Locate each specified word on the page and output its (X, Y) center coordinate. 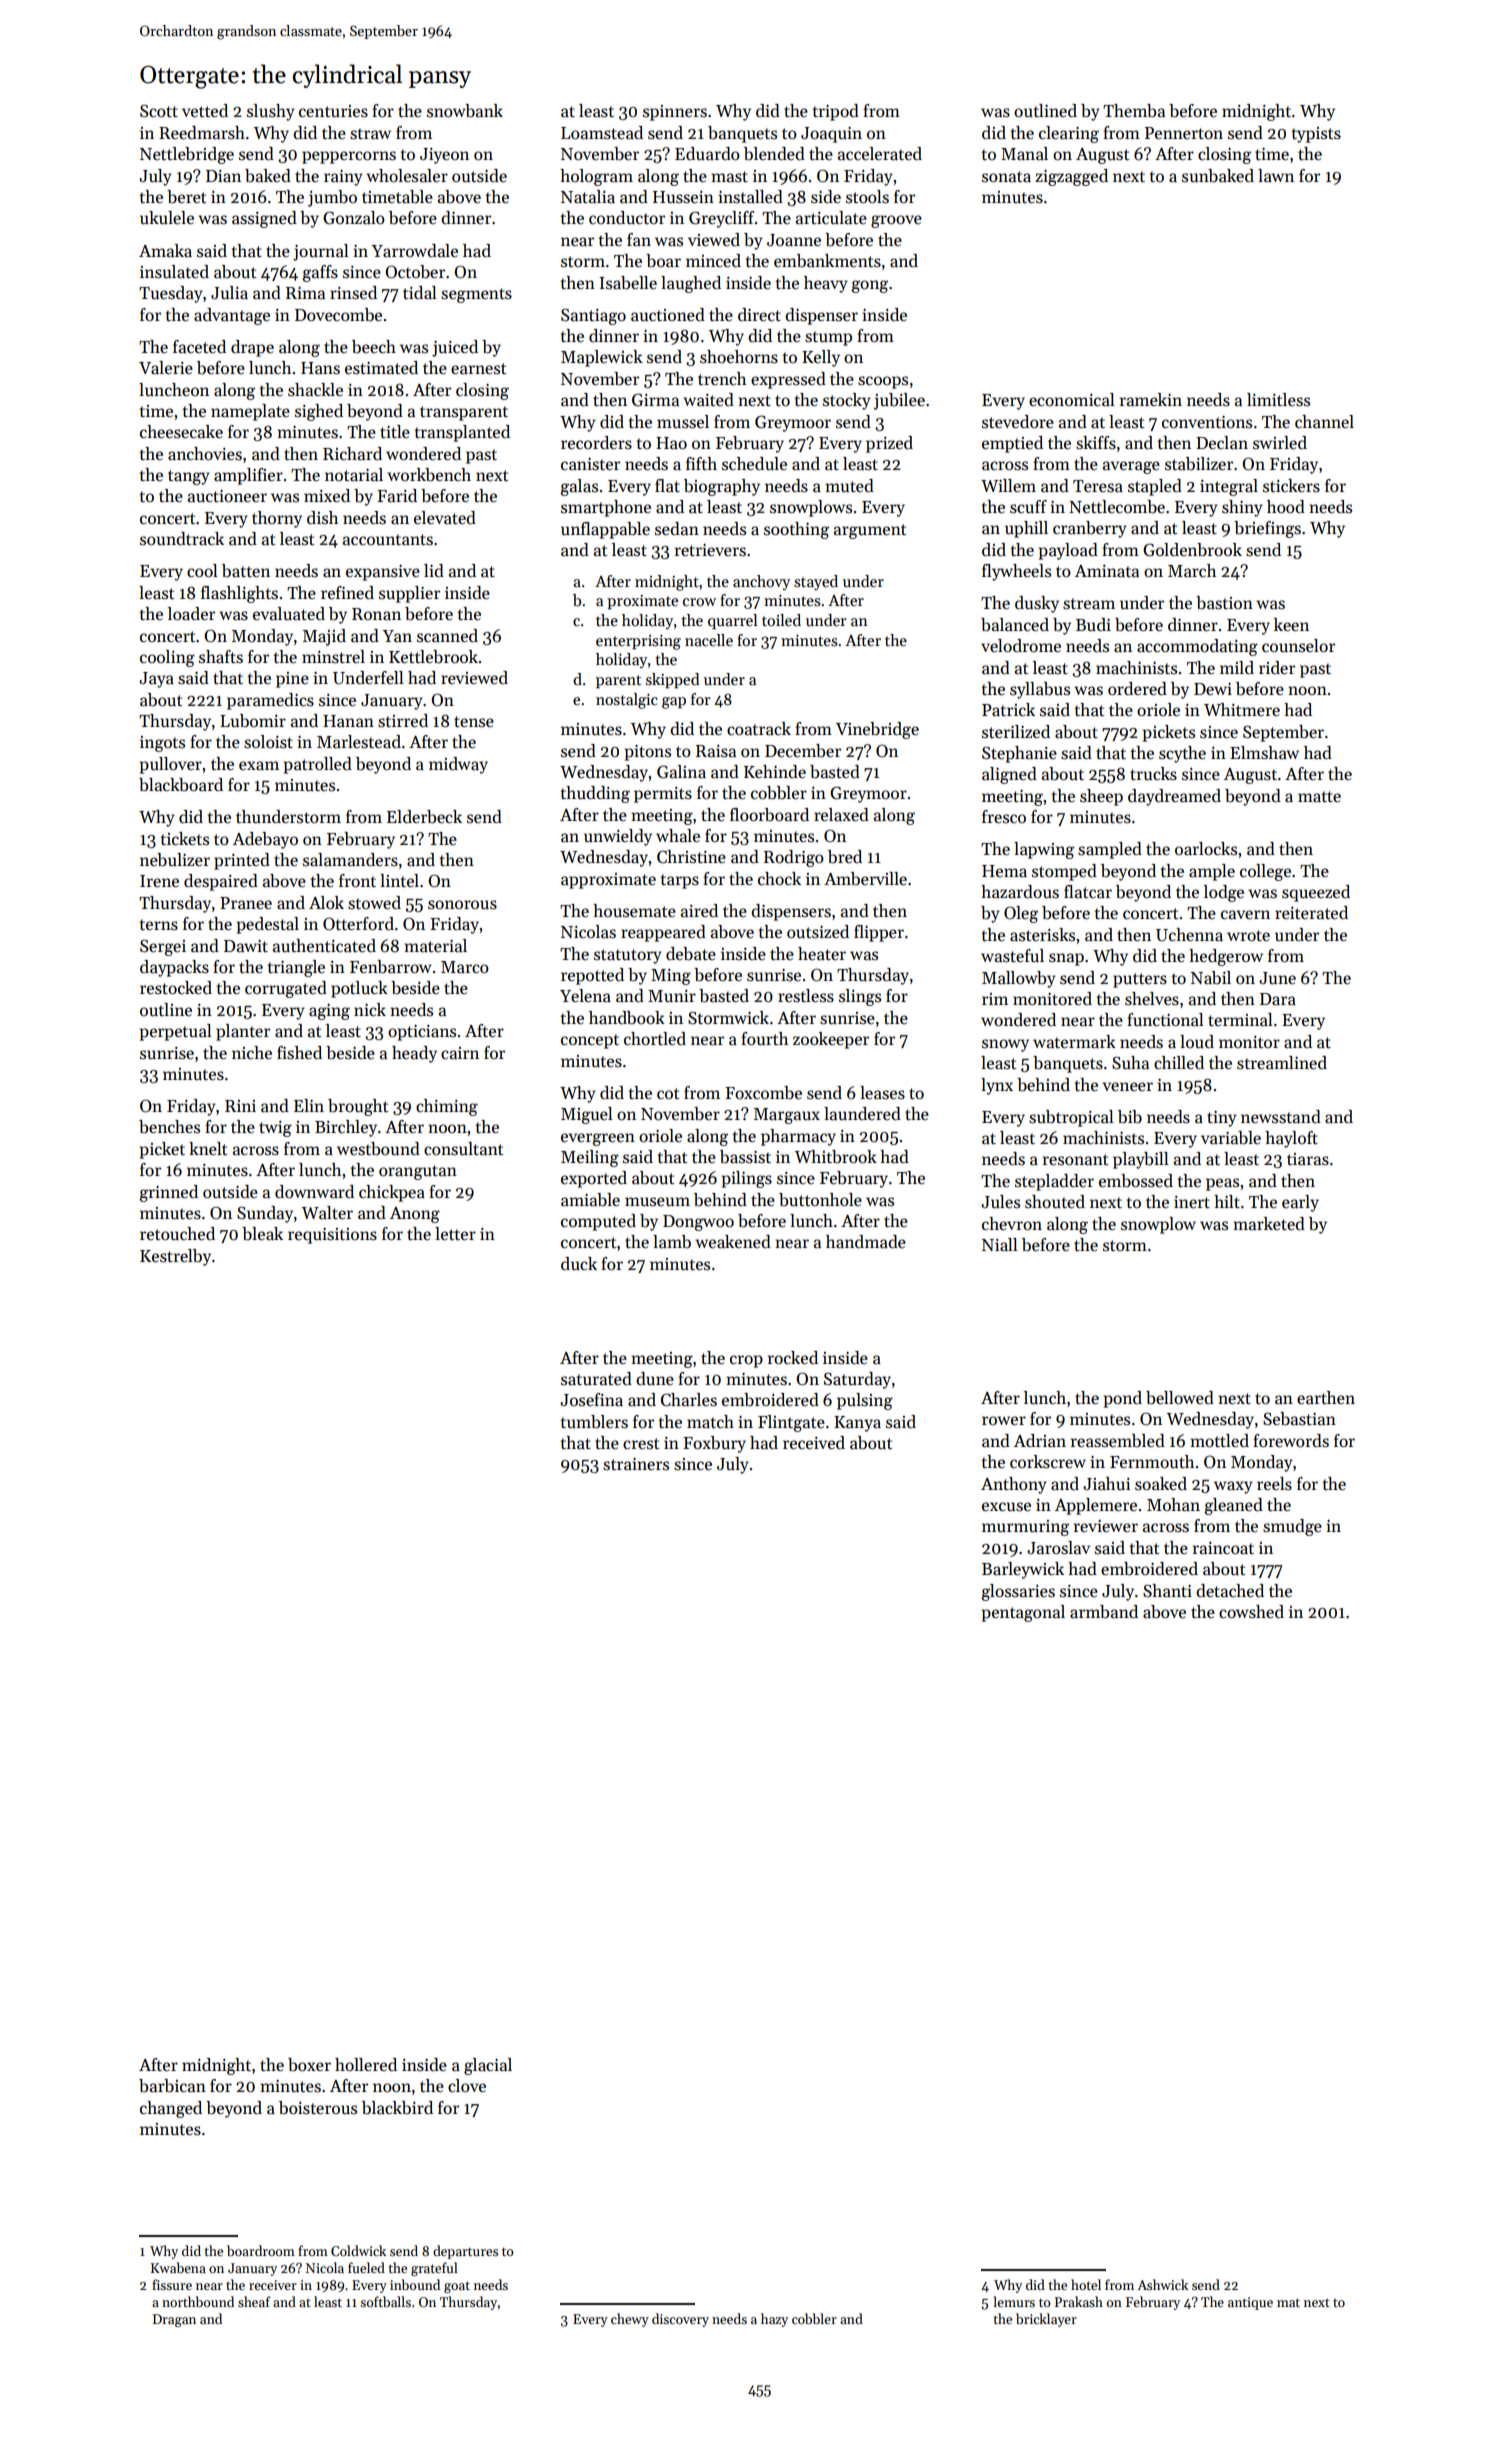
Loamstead (602, 133)
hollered (366, 2065)
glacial (488, 2066)
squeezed (1316, 893)
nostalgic (627, 701)
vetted (205, 111)
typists (1316, 135)
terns (159, 925)
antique (1250, 2303)
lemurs (1014, 2301)
